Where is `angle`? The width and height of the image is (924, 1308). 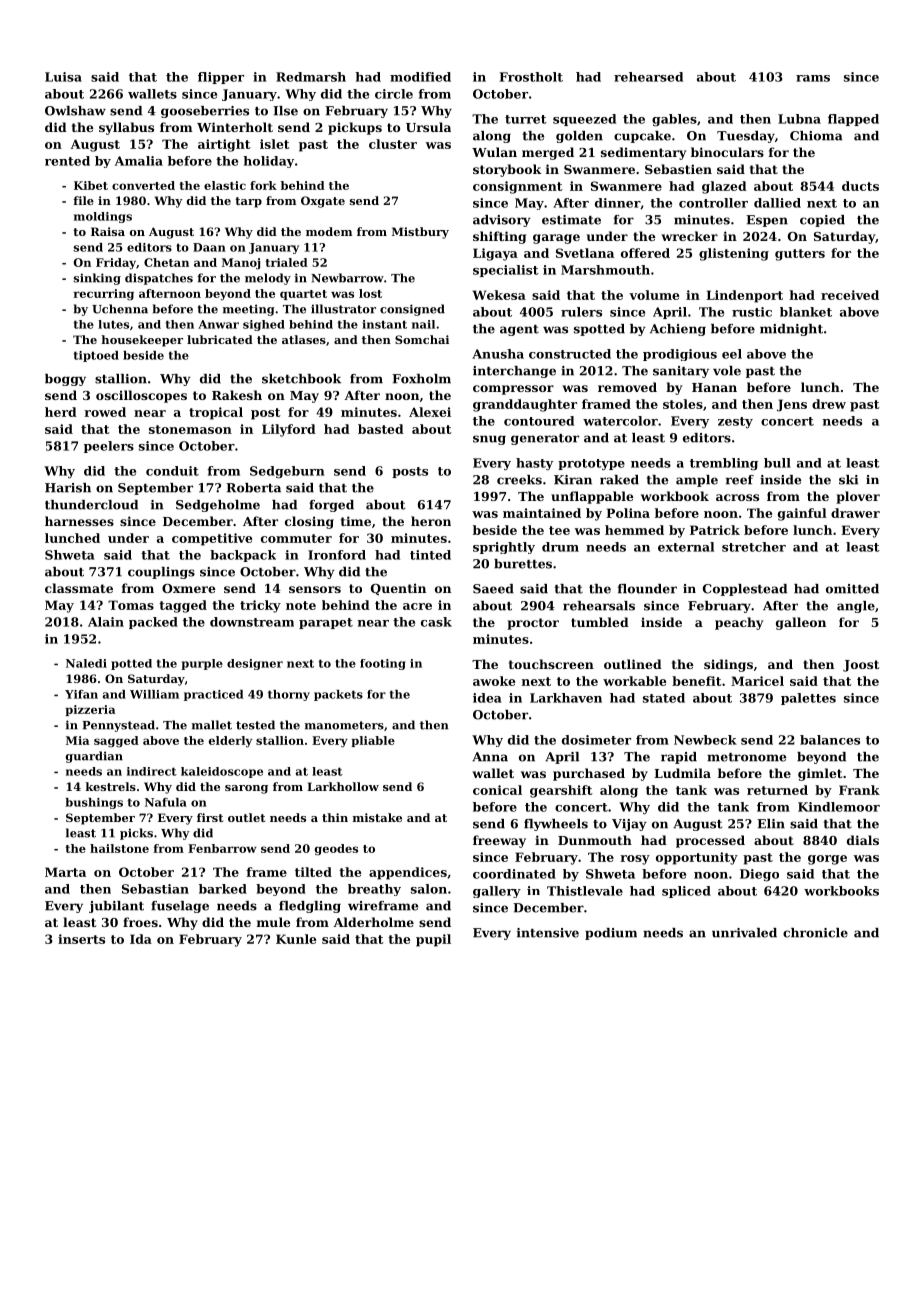
angle is located at coordinates (856, 607).
